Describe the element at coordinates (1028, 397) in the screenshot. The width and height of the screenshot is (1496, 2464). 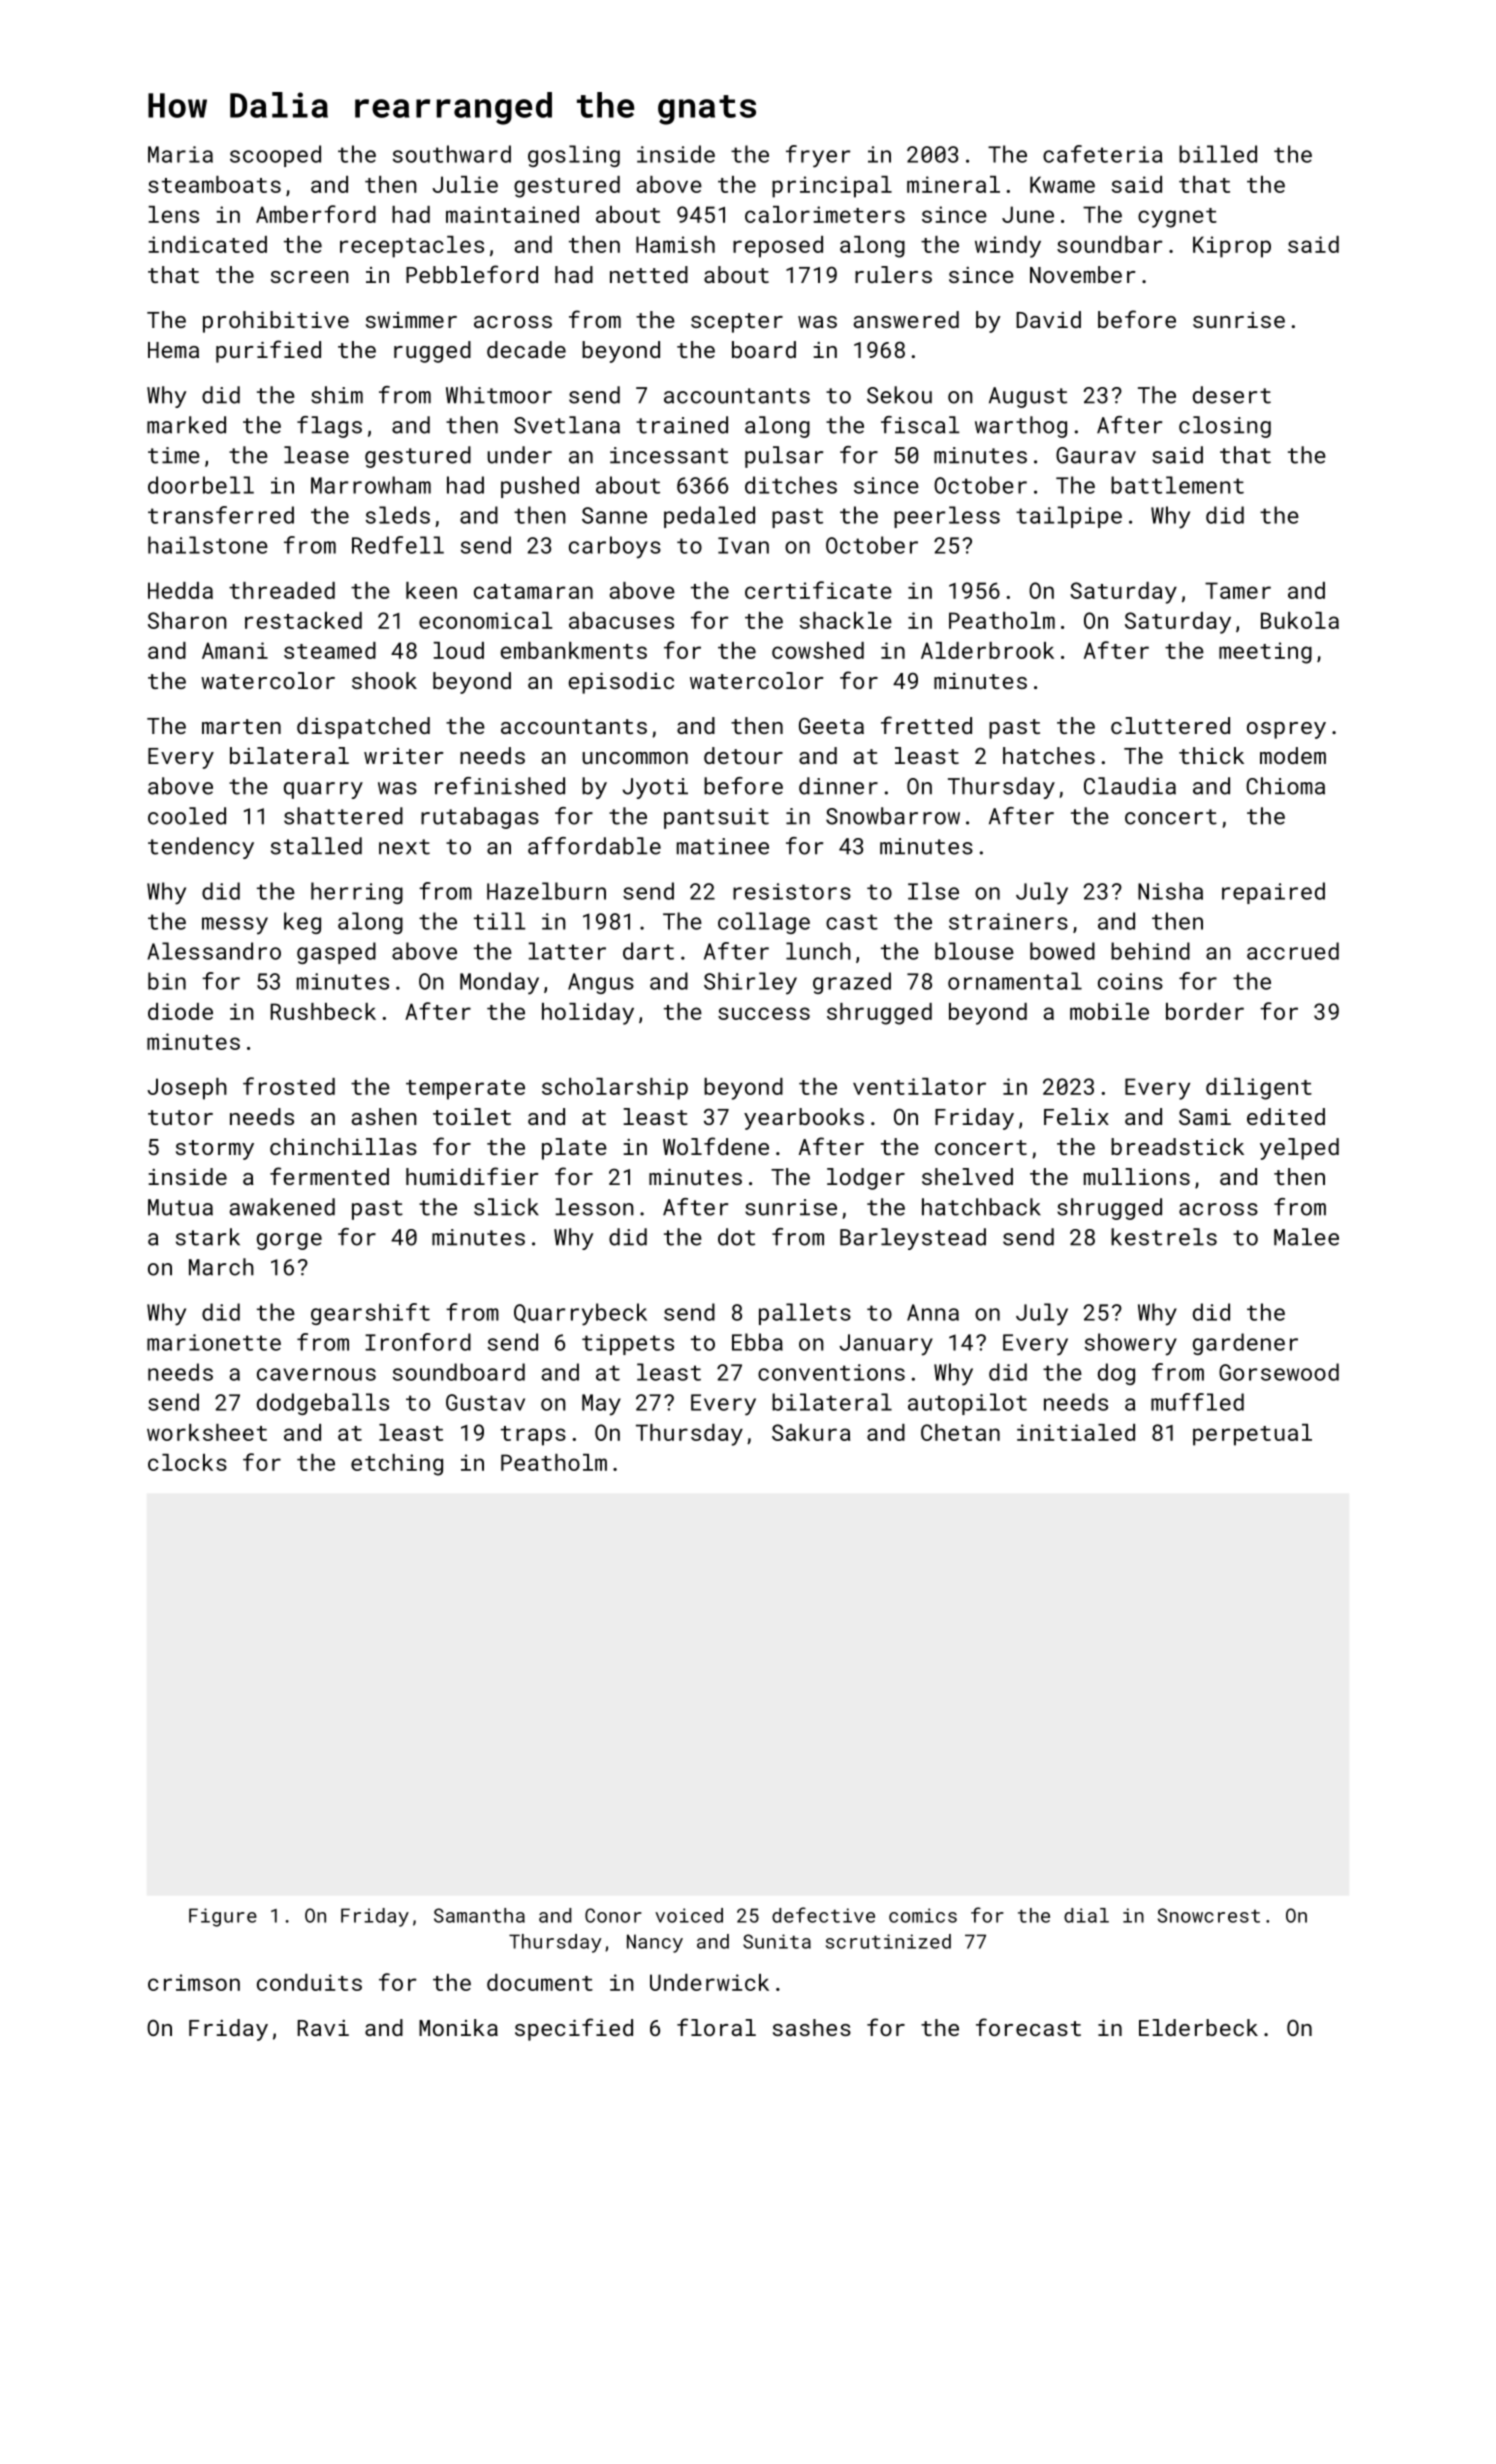
I see `August` at that location.
